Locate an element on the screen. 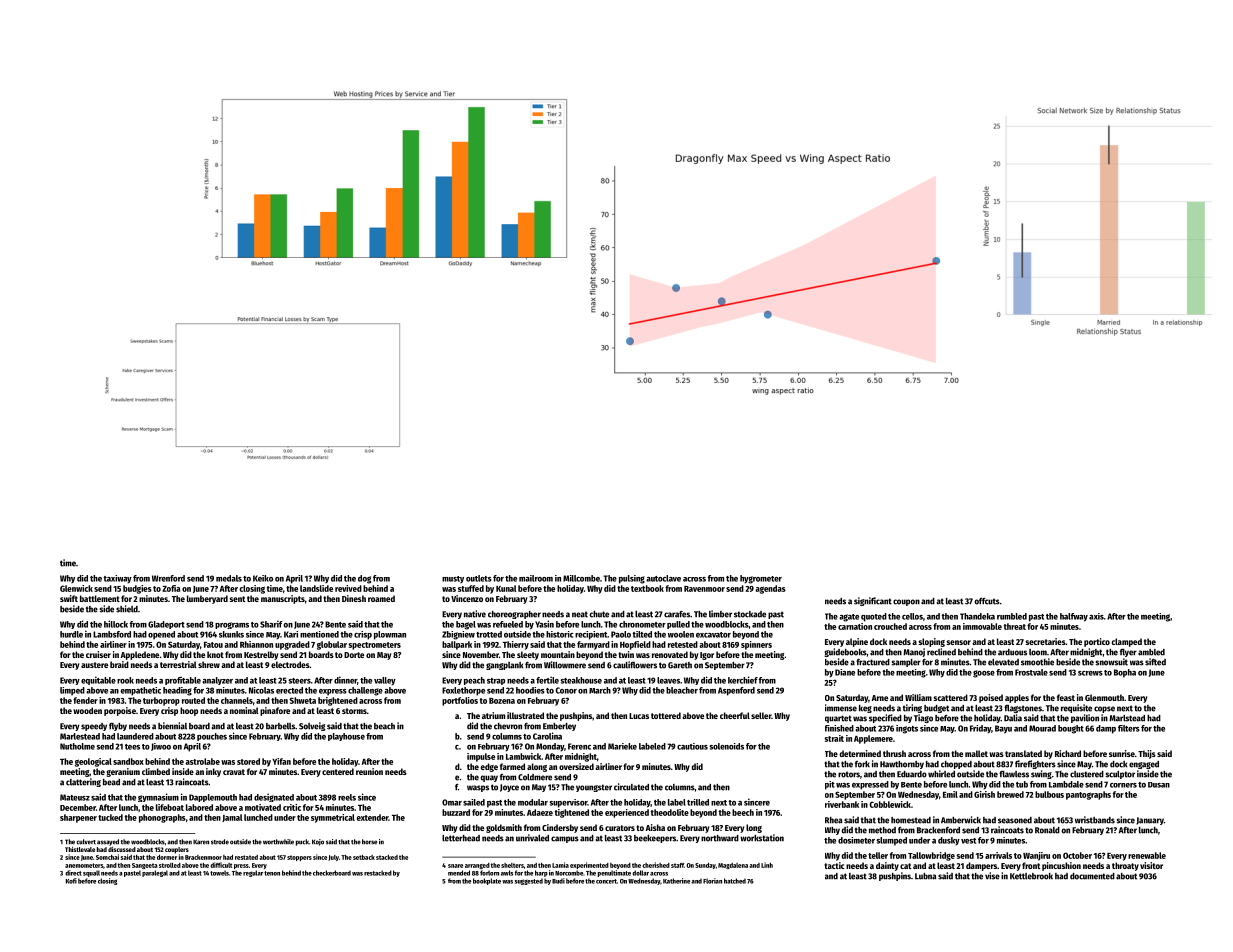 This screenshot has width=1233, height=952. flyby is located at coordinates (118, 727).
